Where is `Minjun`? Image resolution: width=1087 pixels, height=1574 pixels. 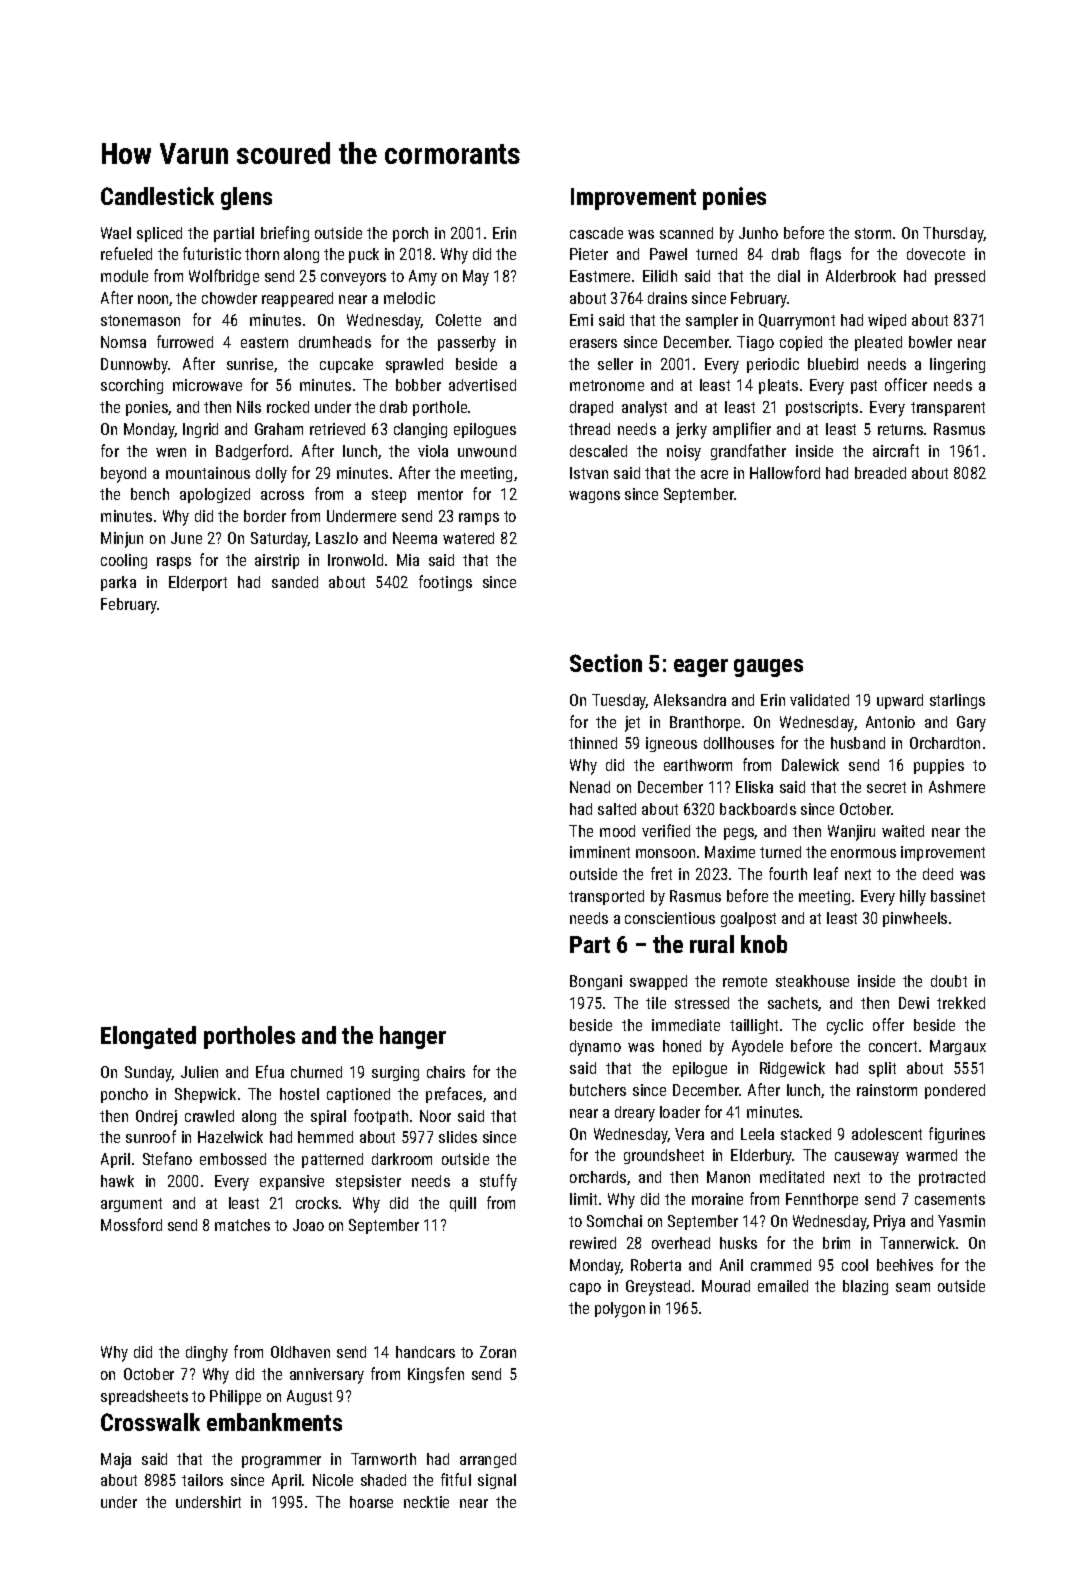
Minjun is located at coordinates (122, 540).
